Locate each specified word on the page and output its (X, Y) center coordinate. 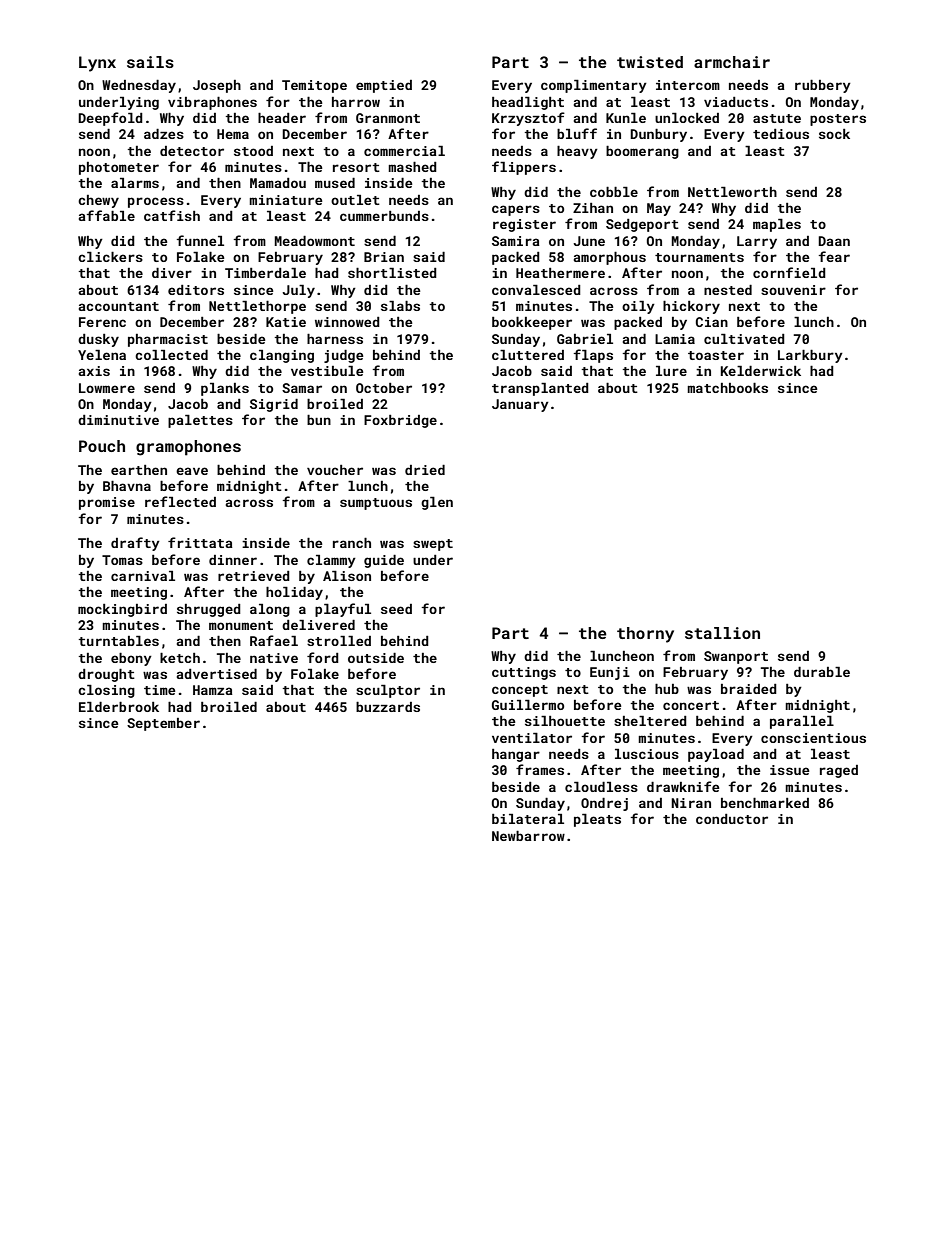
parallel (802, 722)
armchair (732, 62)
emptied (384, 86)
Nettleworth (732, 192)
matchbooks (727, 388)
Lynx (97, 64)
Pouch (102, 446)
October (384, 388)
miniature (286, 200)
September (163, 724)
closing (106, 691)
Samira (516, 241)
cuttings (524, 673)
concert (691, 705)
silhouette (565, 721)
